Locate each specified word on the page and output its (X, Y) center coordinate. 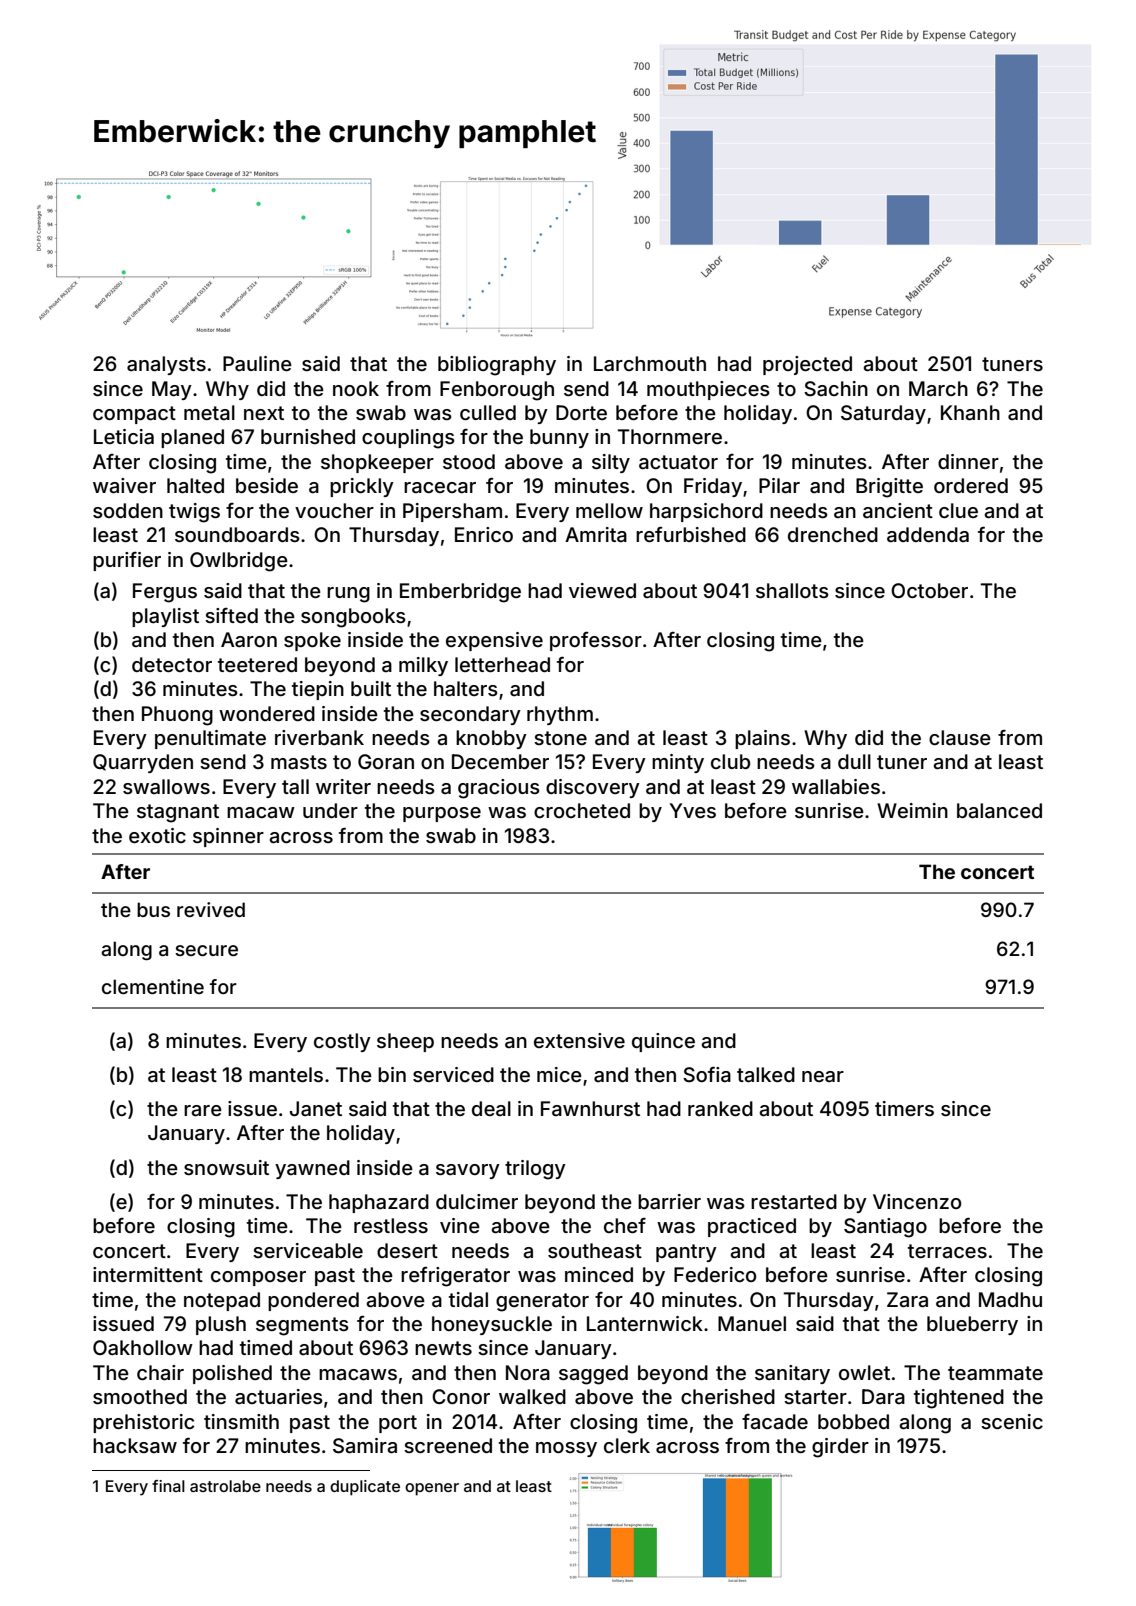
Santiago (885, 1228)
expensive (494, 641)
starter (815, 1397)
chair (160, 1373)
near (823, 1076)
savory (468, 1171)
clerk (627, 1445)
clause (960, 737)
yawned (312, 1169)
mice (559, 1074)
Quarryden (143, 763)
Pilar (779, 486)
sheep (405, 1042)
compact (134, 415)
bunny (559, 438)
